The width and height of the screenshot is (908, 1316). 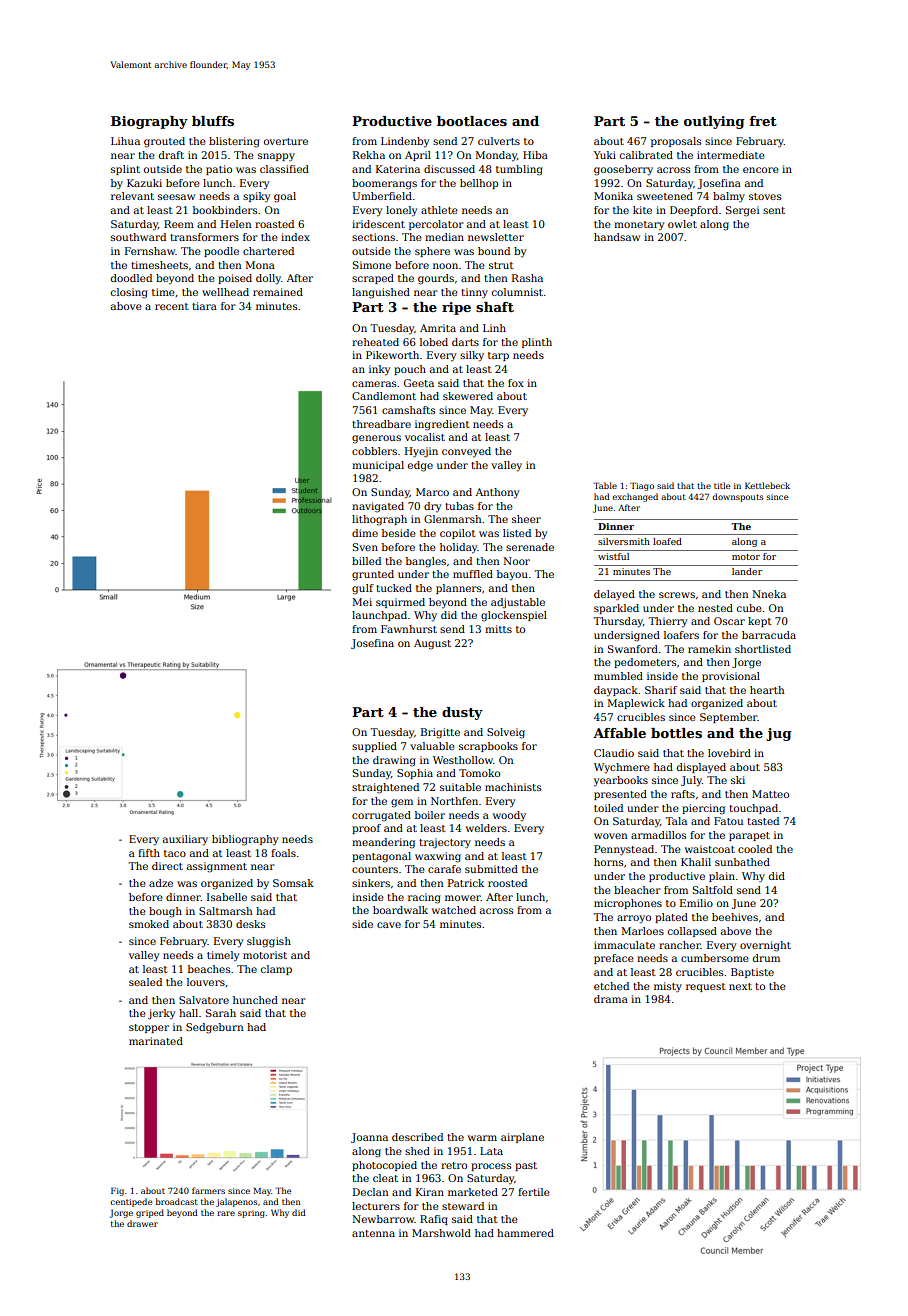 What do you see at coordinates (373, 1233) in the screenshot?
I see `antenna` at bounding box center [373, 1233].
